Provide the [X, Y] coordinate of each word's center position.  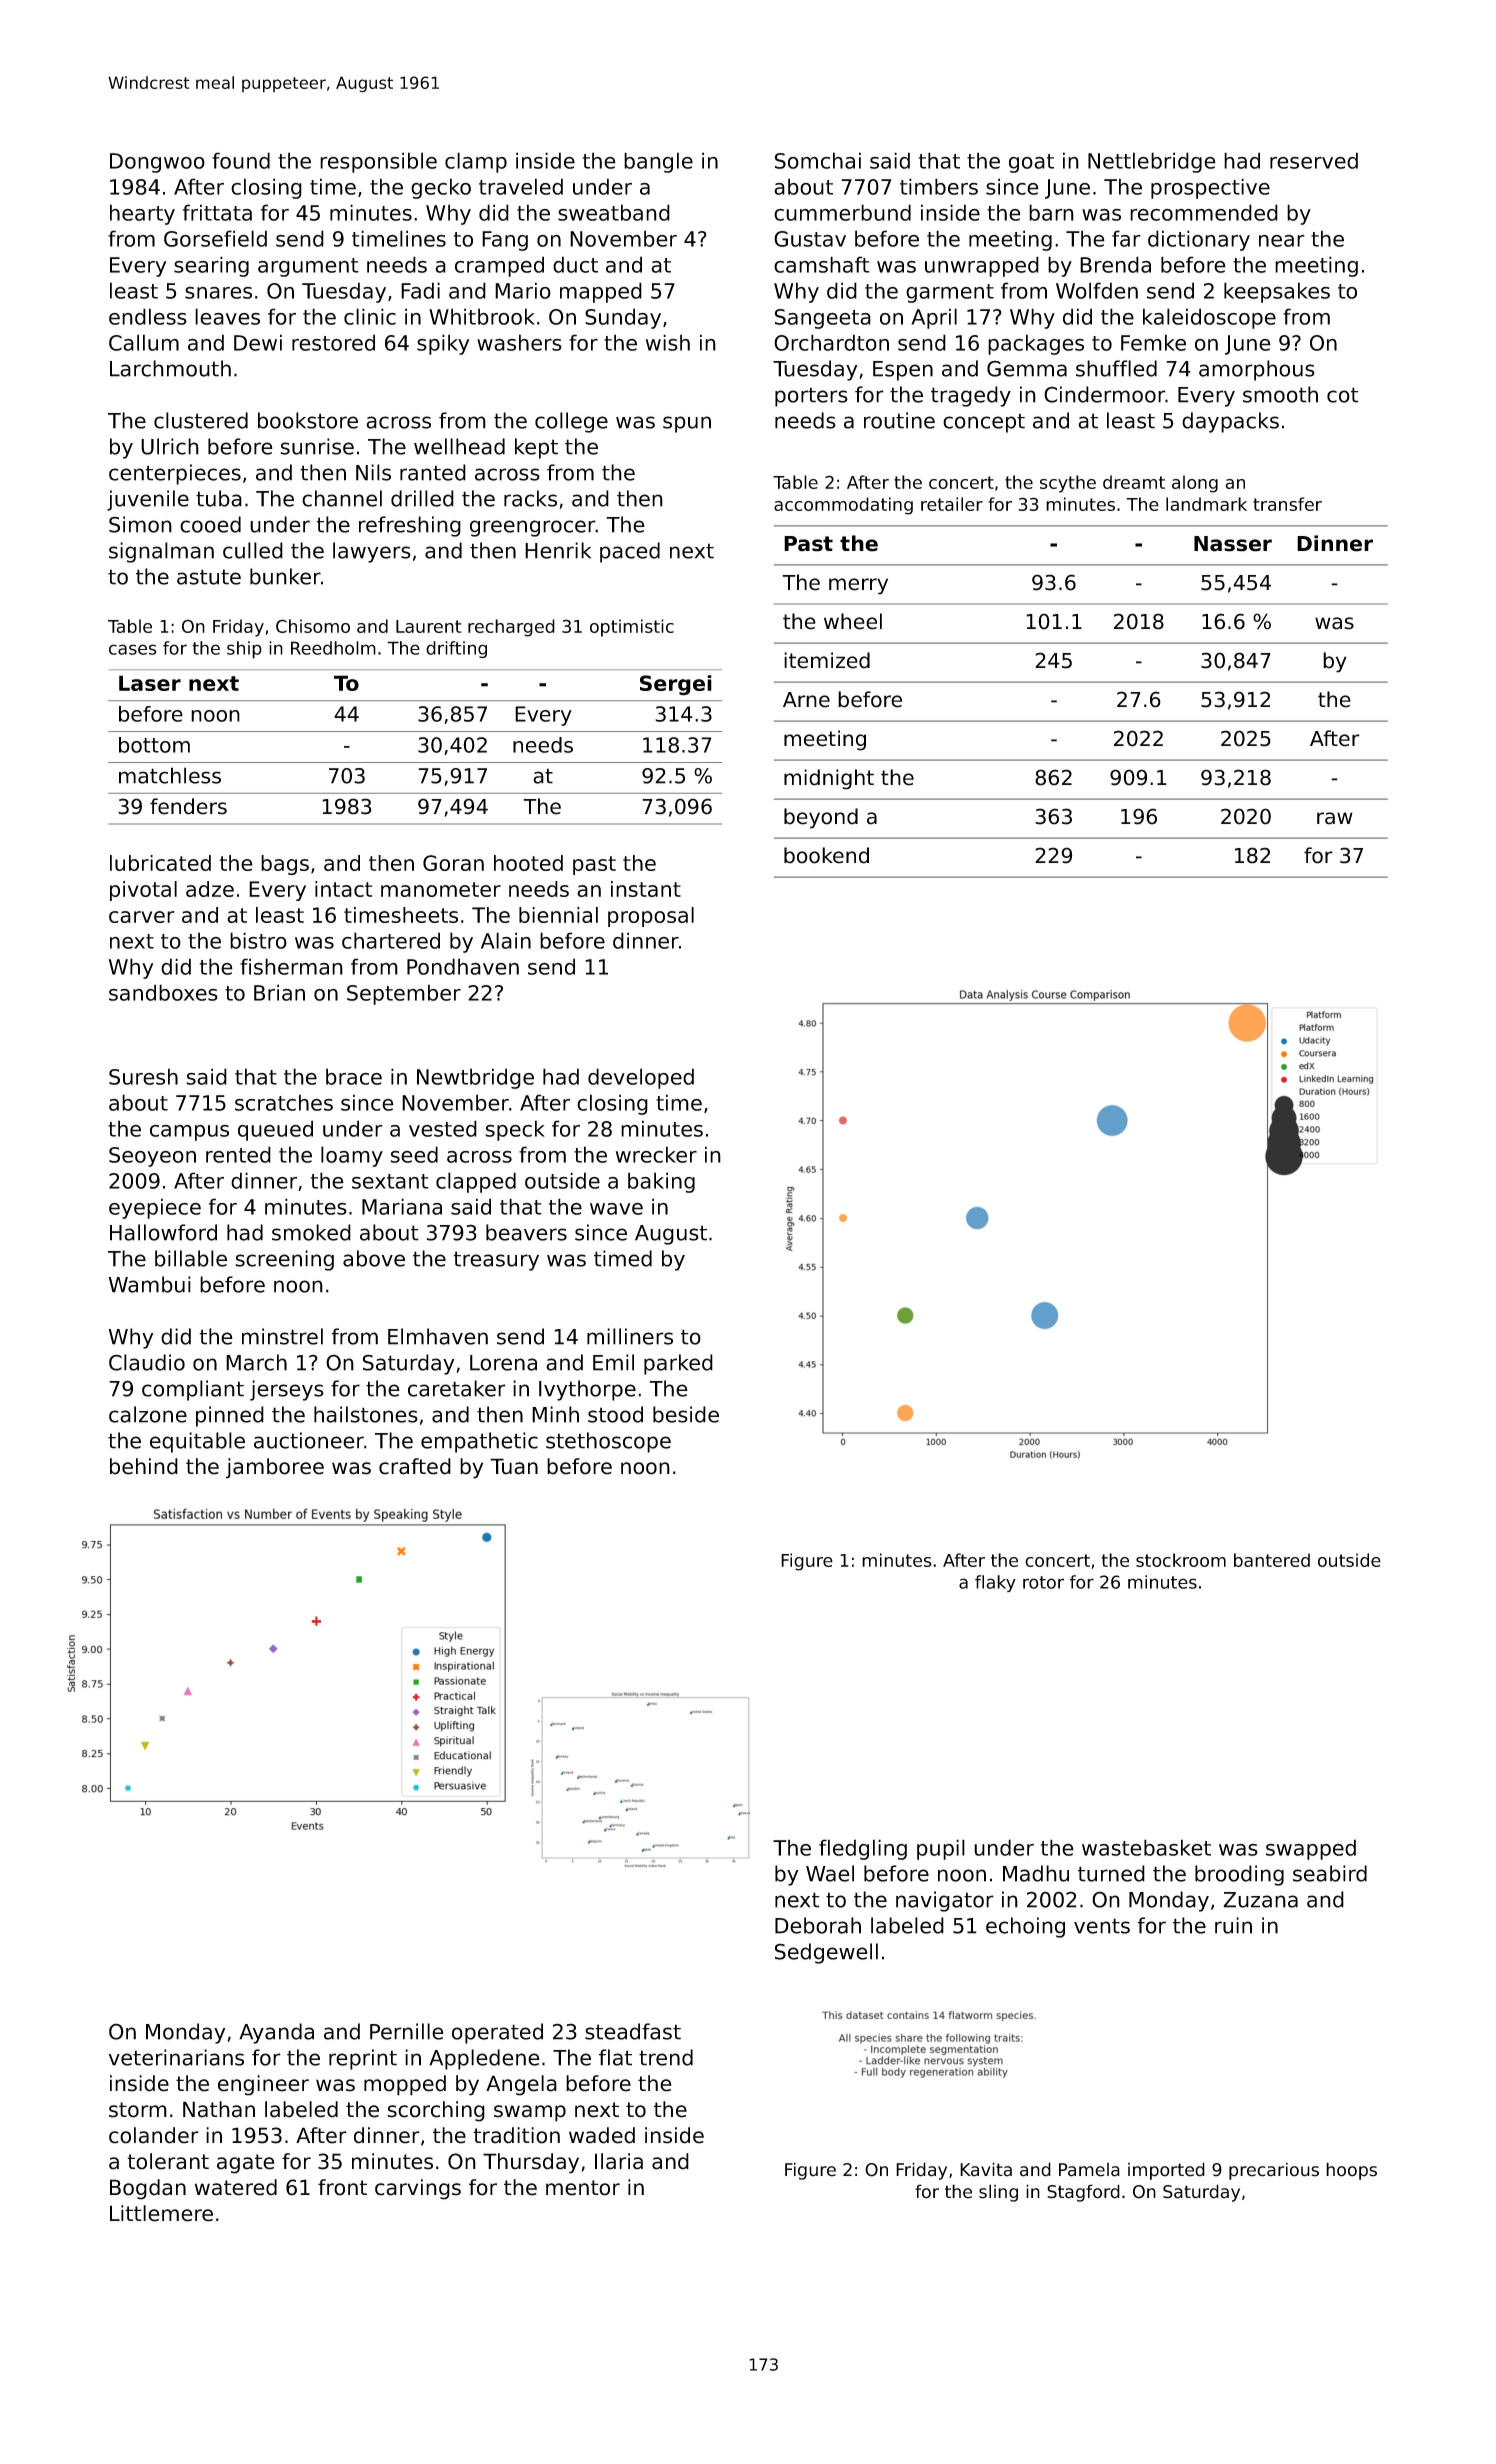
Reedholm [333, 648]
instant [646, 889]
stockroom [1181, 1560]
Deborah [818, 1925]
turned [1111, 1873]
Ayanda [276, 2033]
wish [668, 342]
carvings [418, 2189]
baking [661, 1182]
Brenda [1115, 264]
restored [333, 342]
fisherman [291, 966]
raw [1335, 818]
